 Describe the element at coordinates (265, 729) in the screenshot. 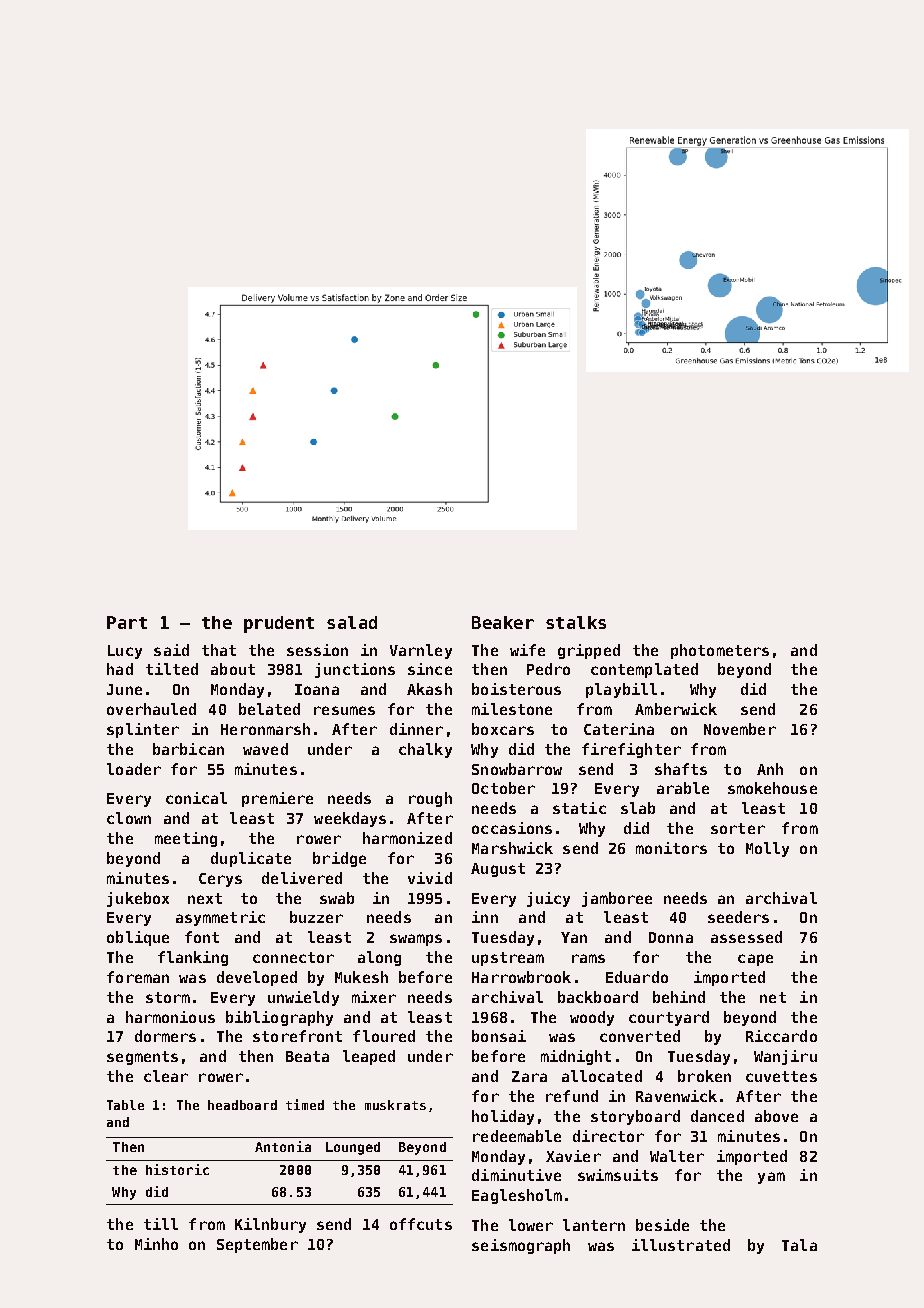

I see `Heronmarsh` at that location.
